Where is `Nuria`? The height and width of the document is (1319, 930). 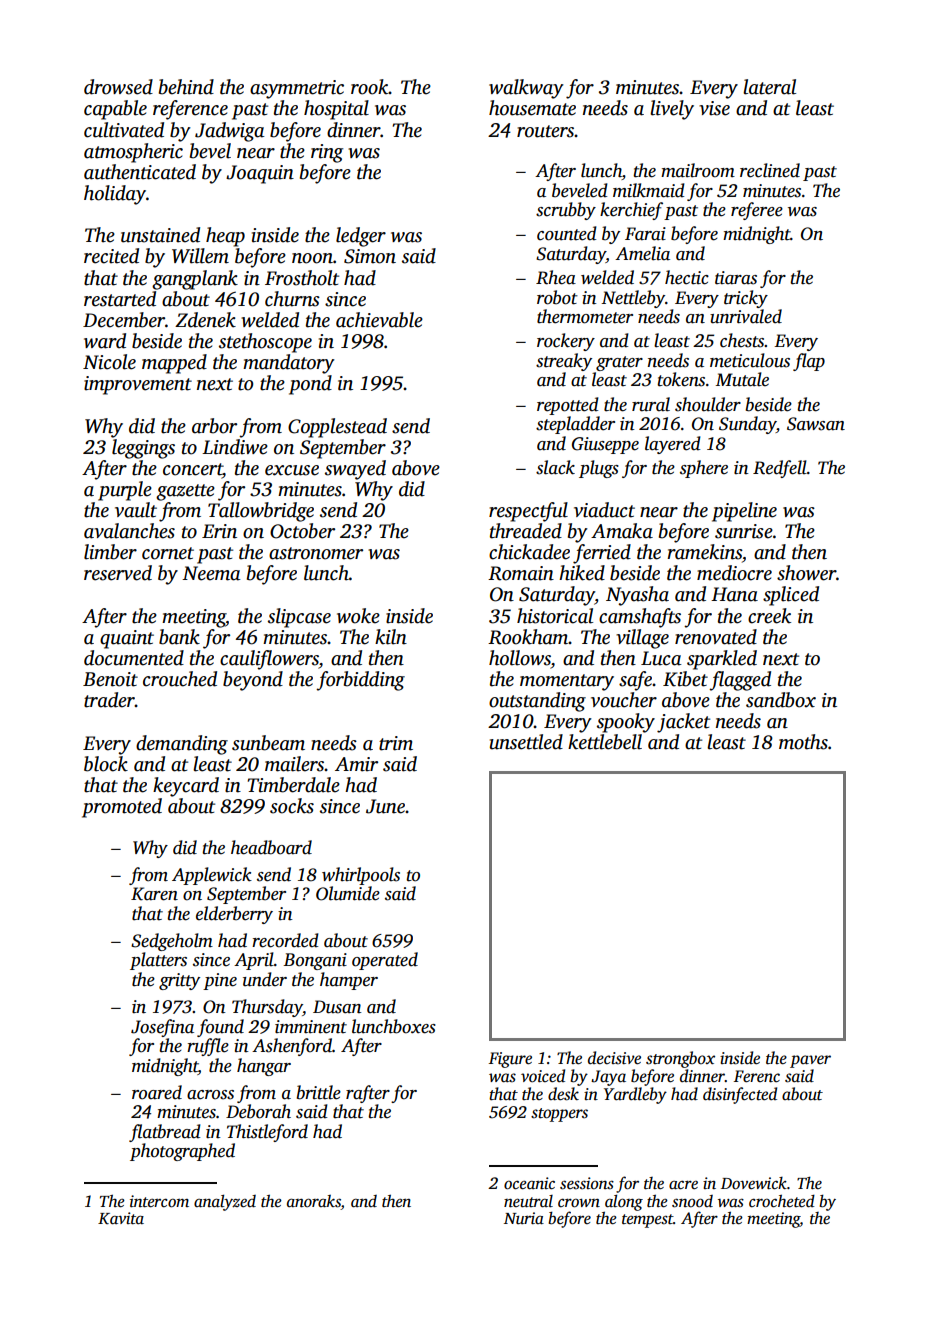
Nuria is located at coordinates (524, 1218).
